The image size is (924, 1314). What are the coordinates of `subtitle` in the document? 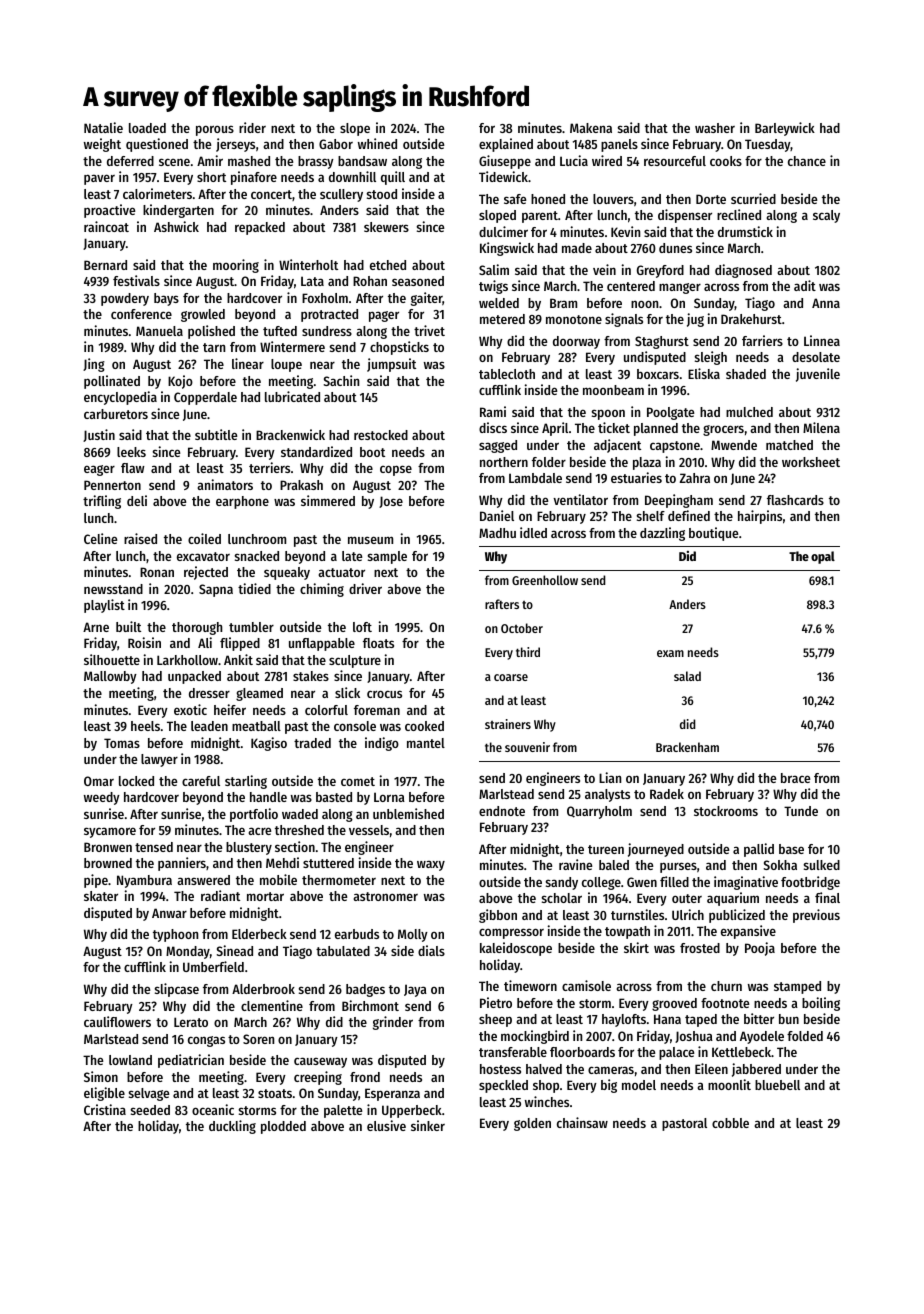 It's located at (216, 434).
